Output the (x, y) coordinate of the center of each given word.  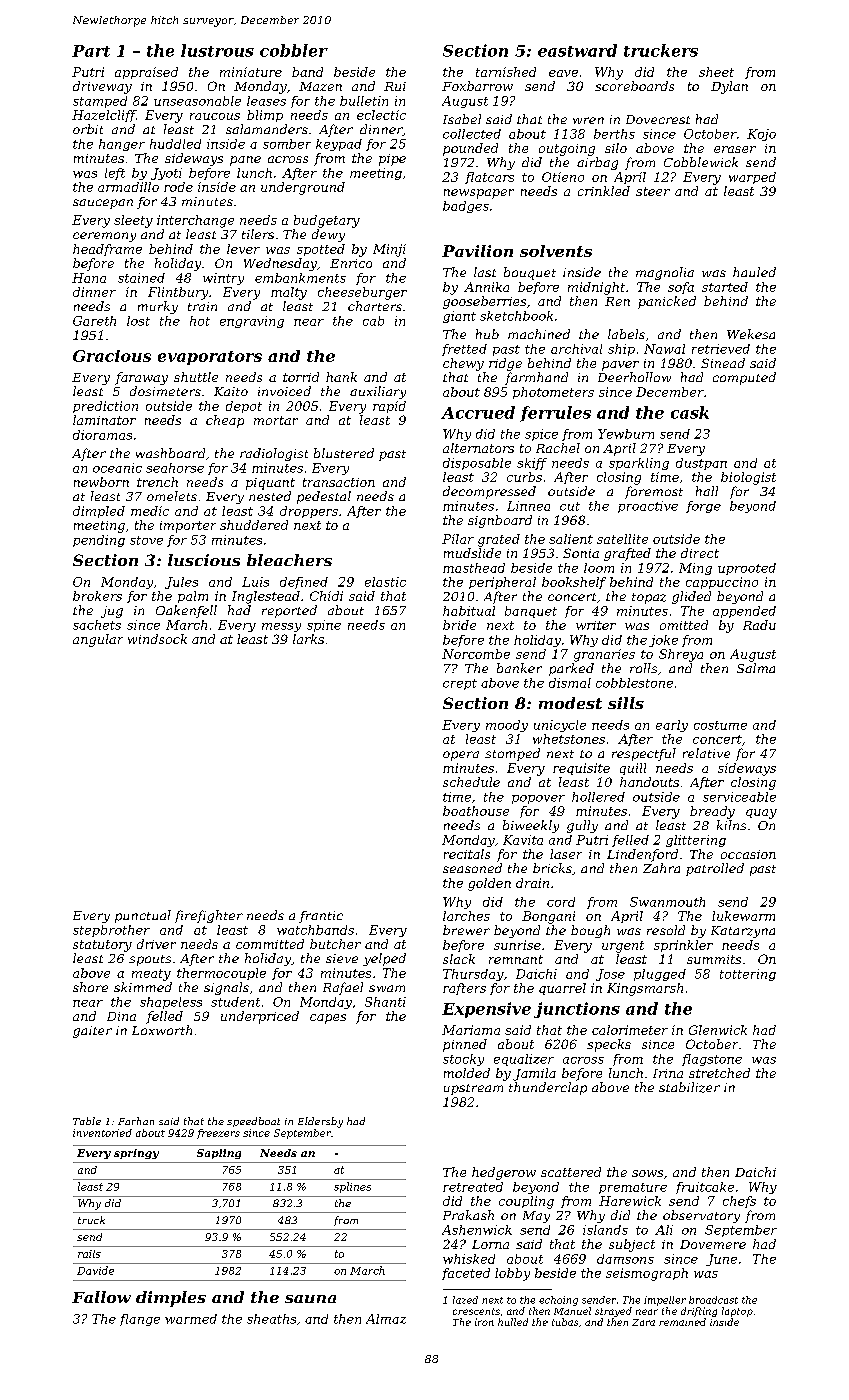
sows (647, 1173)
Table (87, 1121)
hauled (754, 272)
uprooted (747, 569)
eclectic (381, 115)
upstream (473, 1089)
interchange (195, 221)
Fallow (101, 1297)
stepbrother (111, 931)
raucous (215, 116)
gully (582, 826)
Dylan (729, 87)
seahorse (175, 468)
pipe (392, 160)
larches (466, 916)
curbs (524, 477)
